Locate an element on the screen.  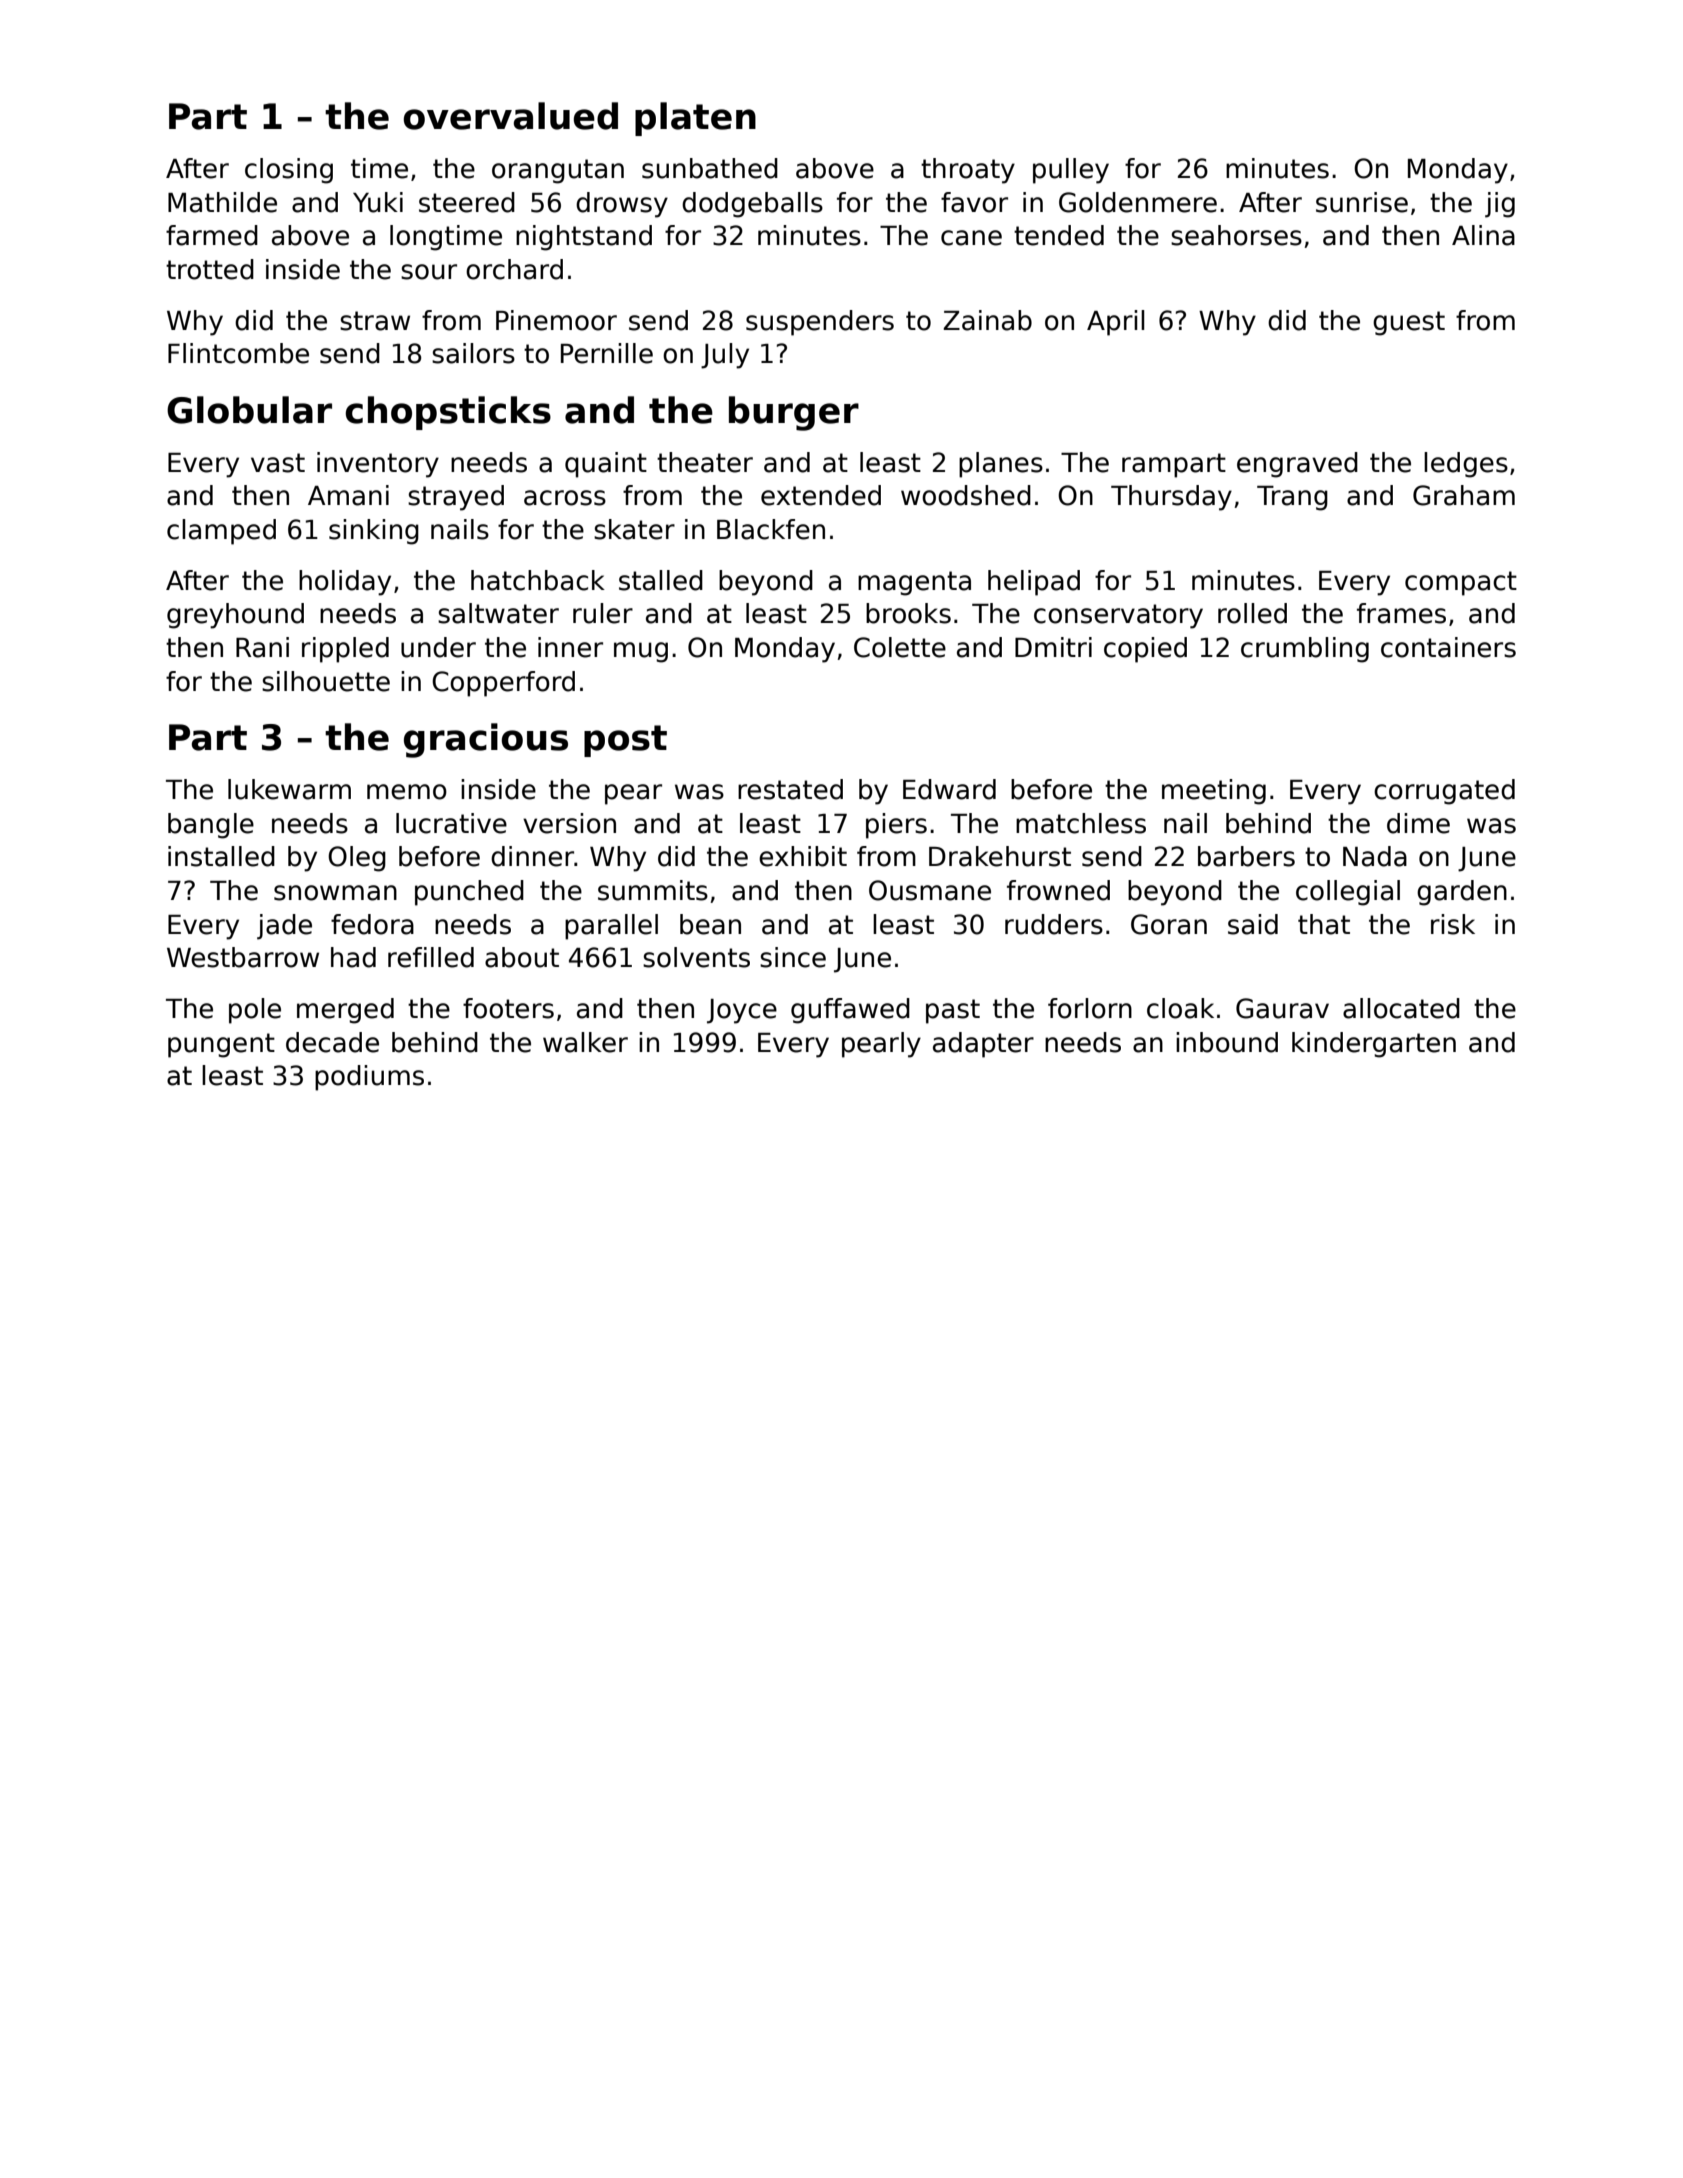
Joyce is located at coordinates (742, 1011).
